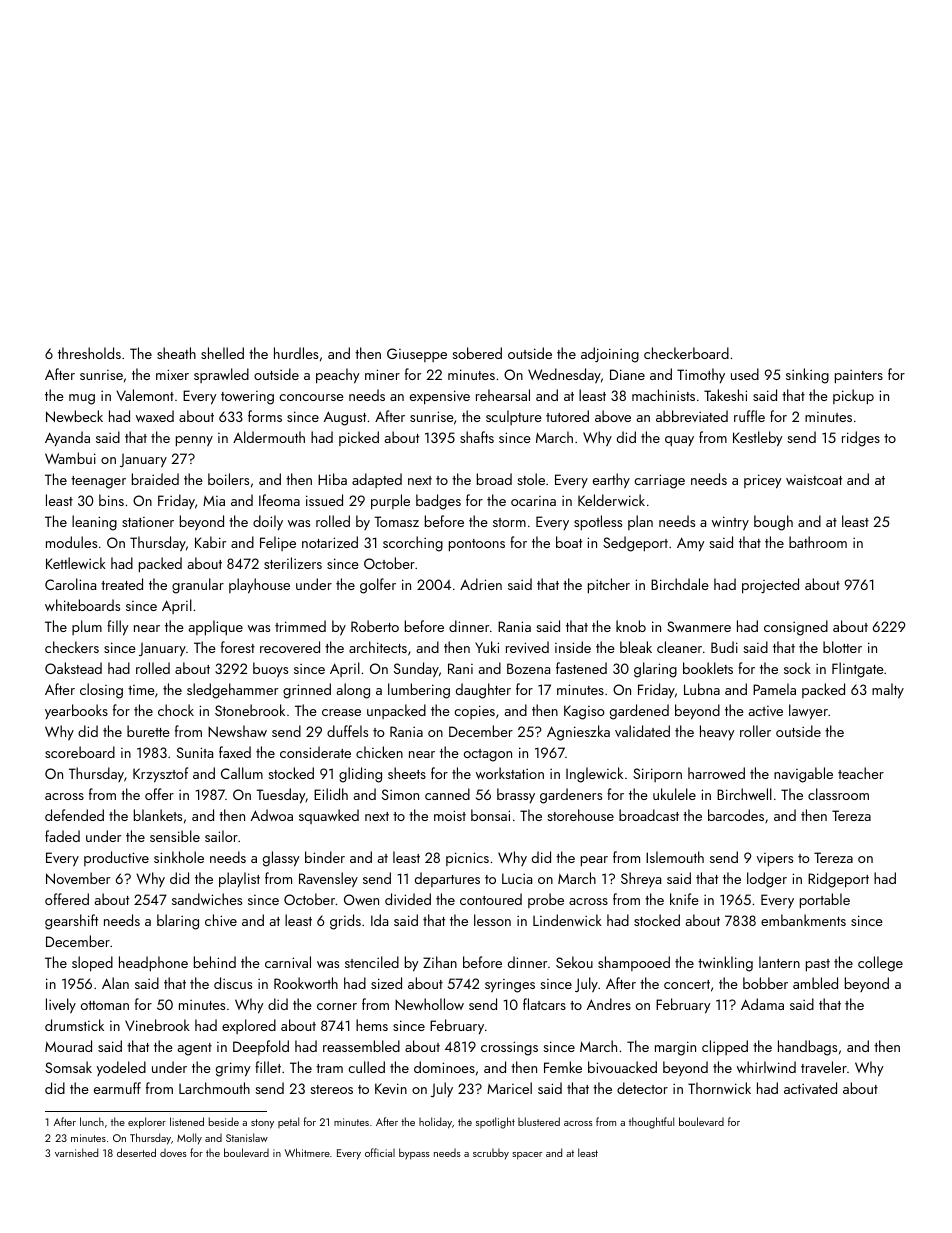  I want to click on tutored, so click(567, 416).
